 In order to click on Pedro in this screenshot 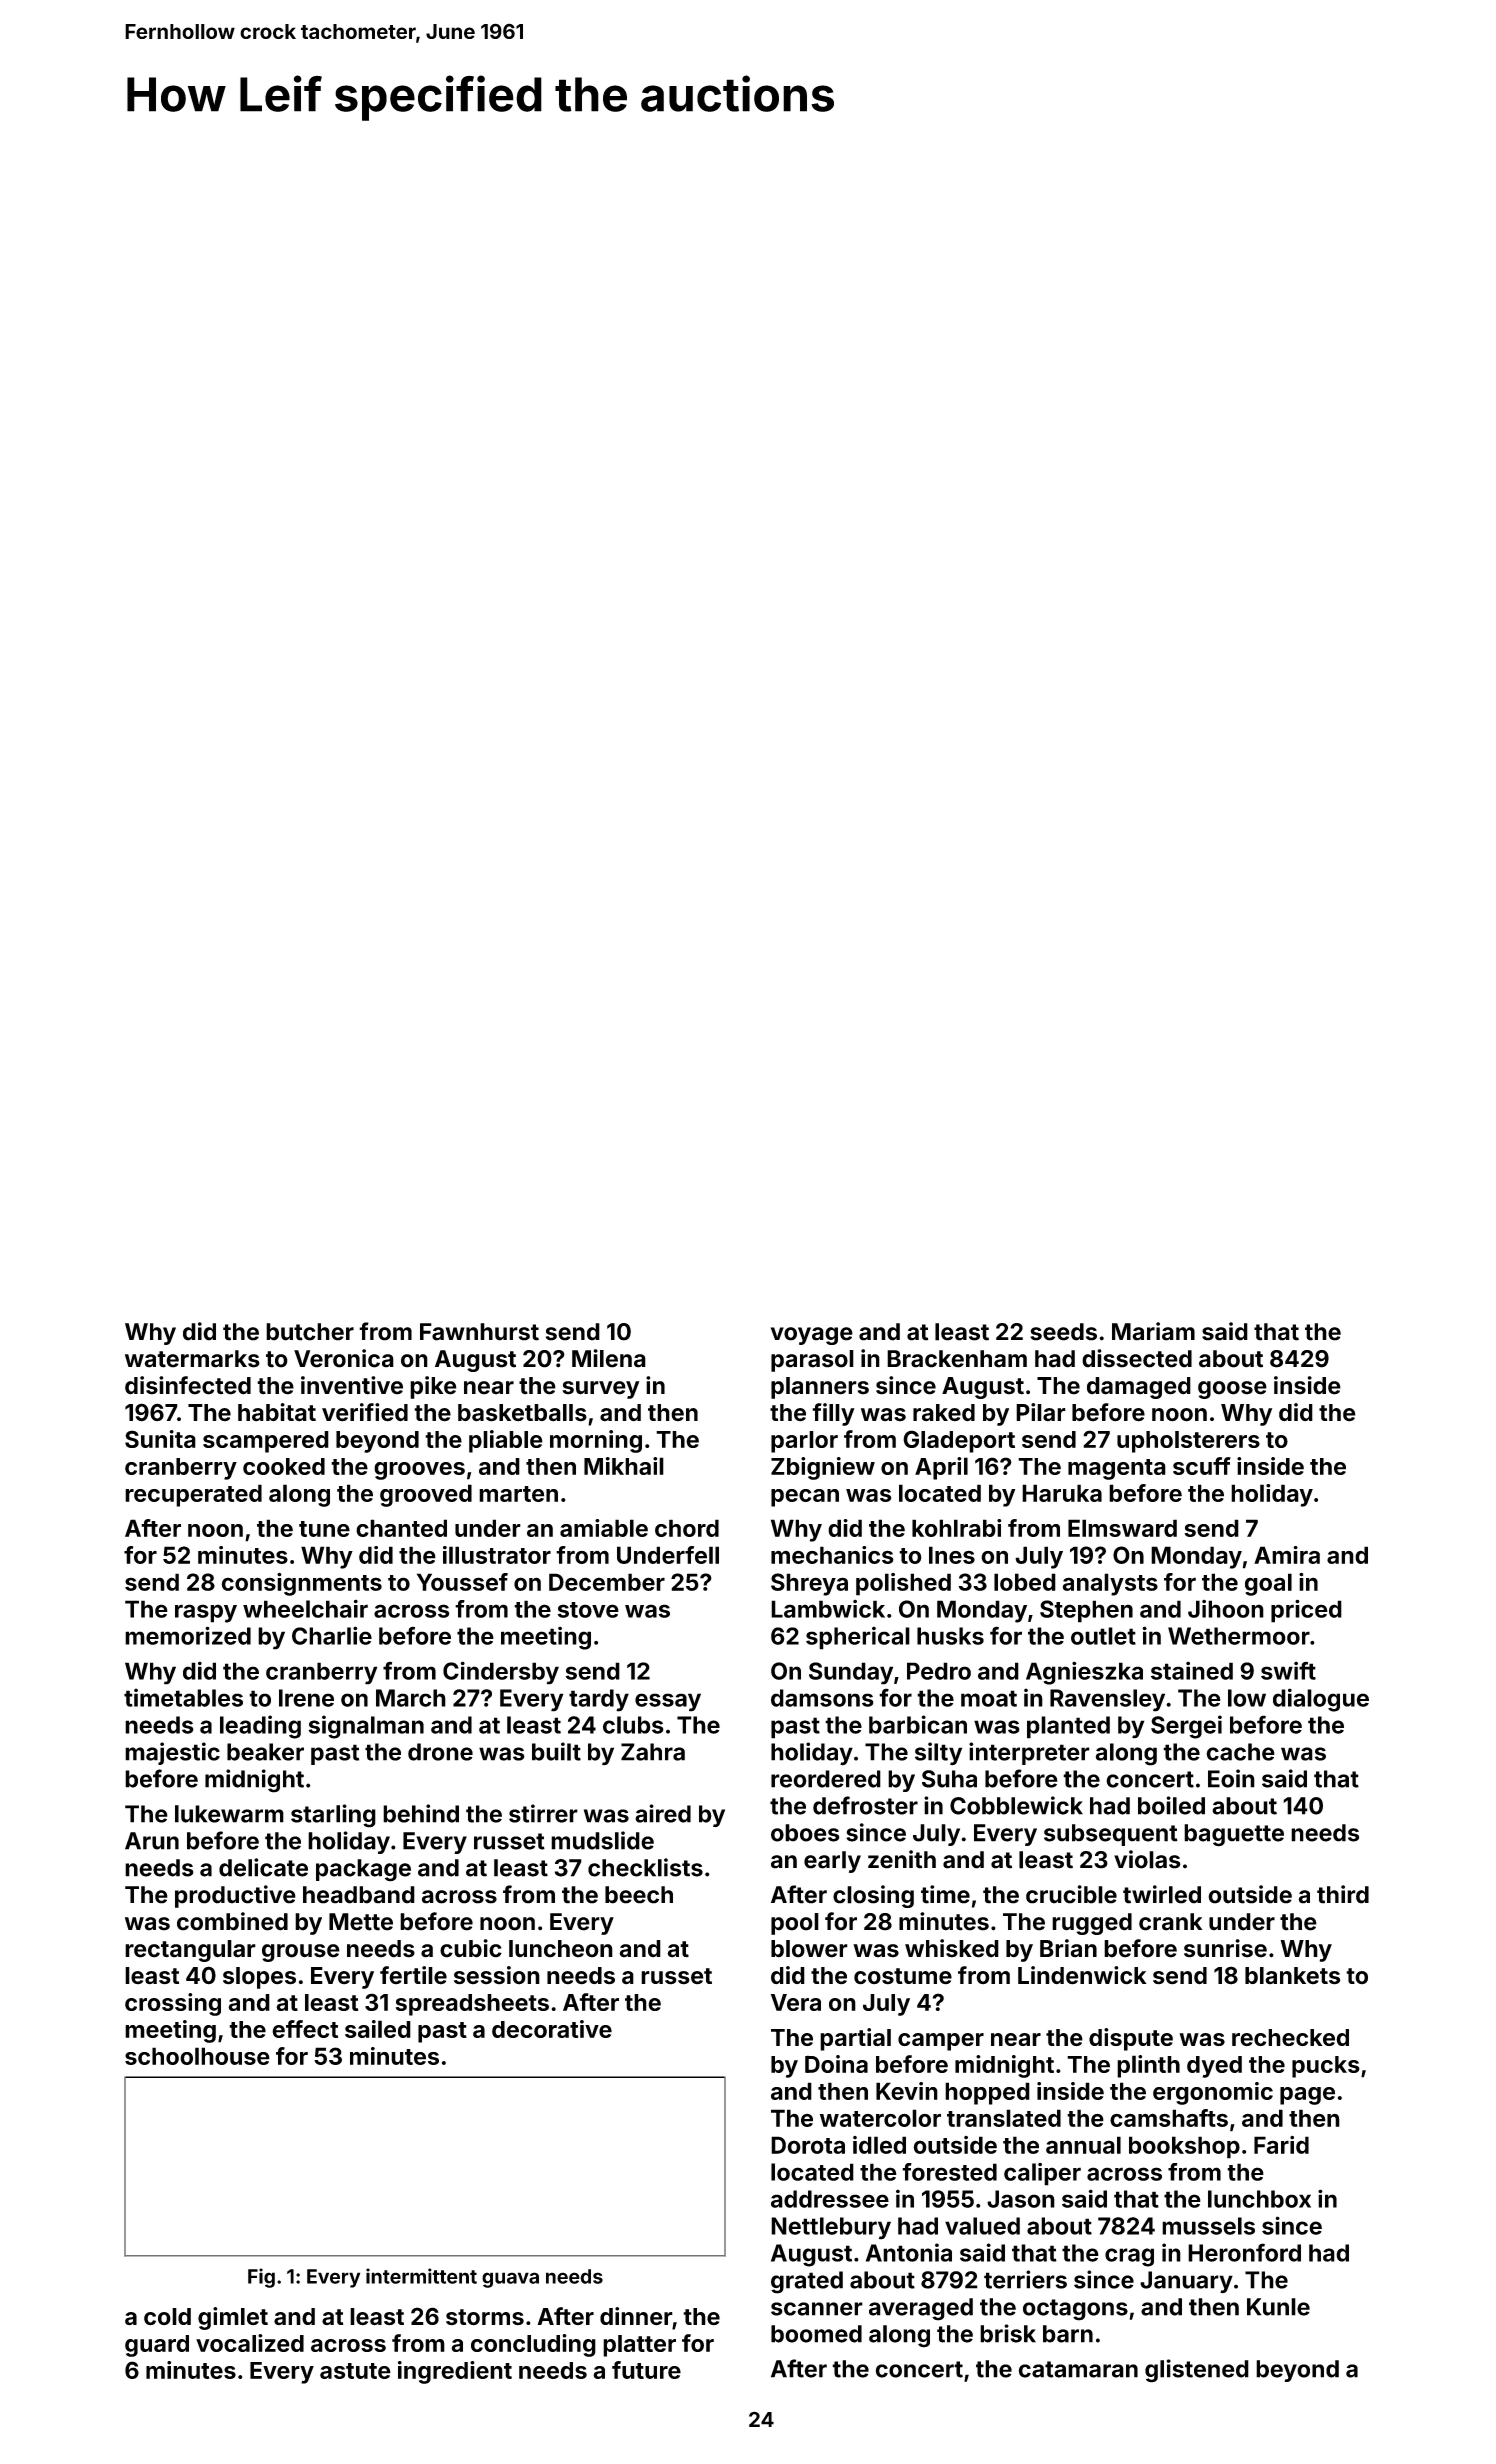, I will do `click(939, 1671)`.
